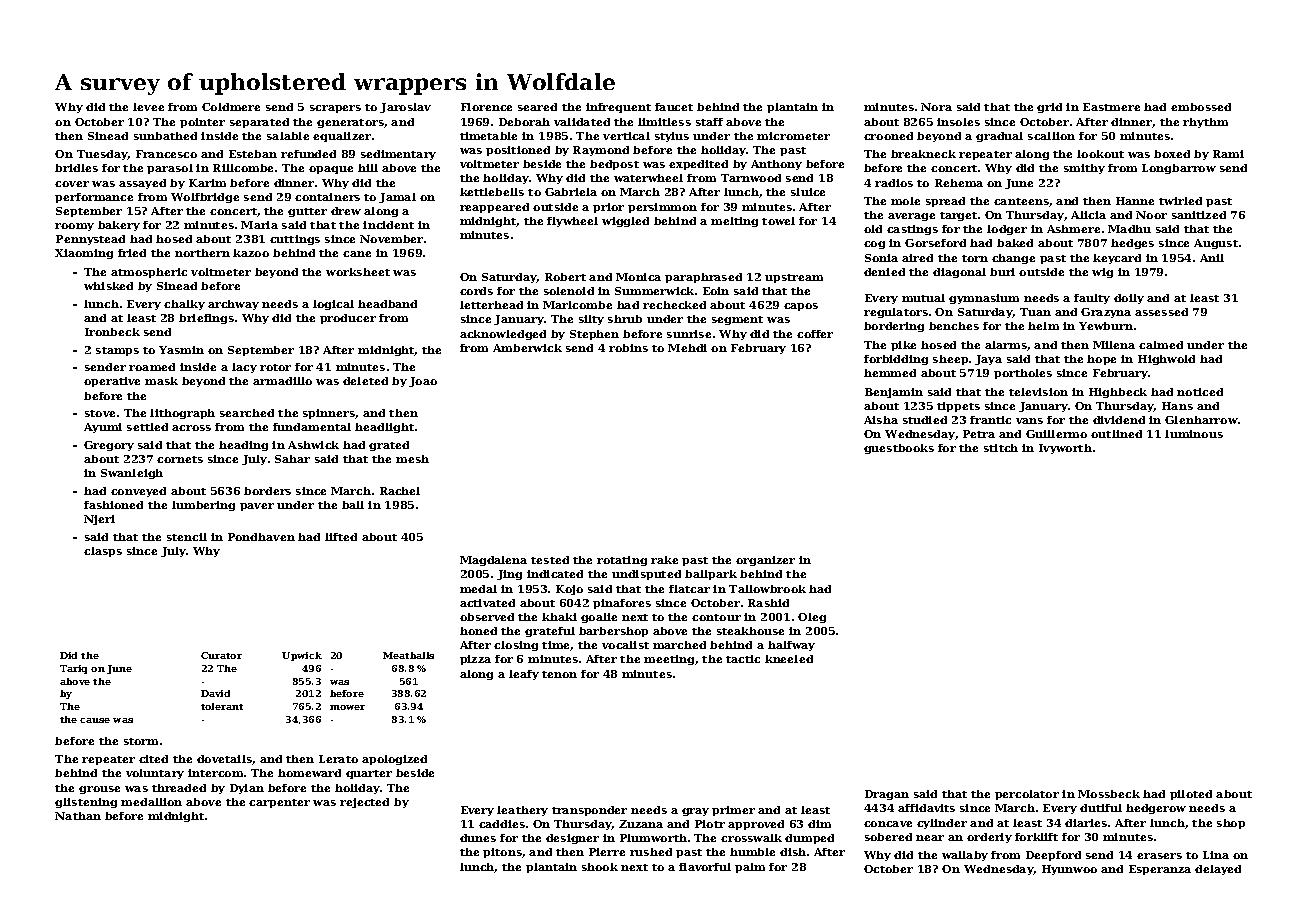 This screenshot has width=1308, height=924. Describe the element at coordinates (600, 867) in the screenshot. I see `shook` at that location.
